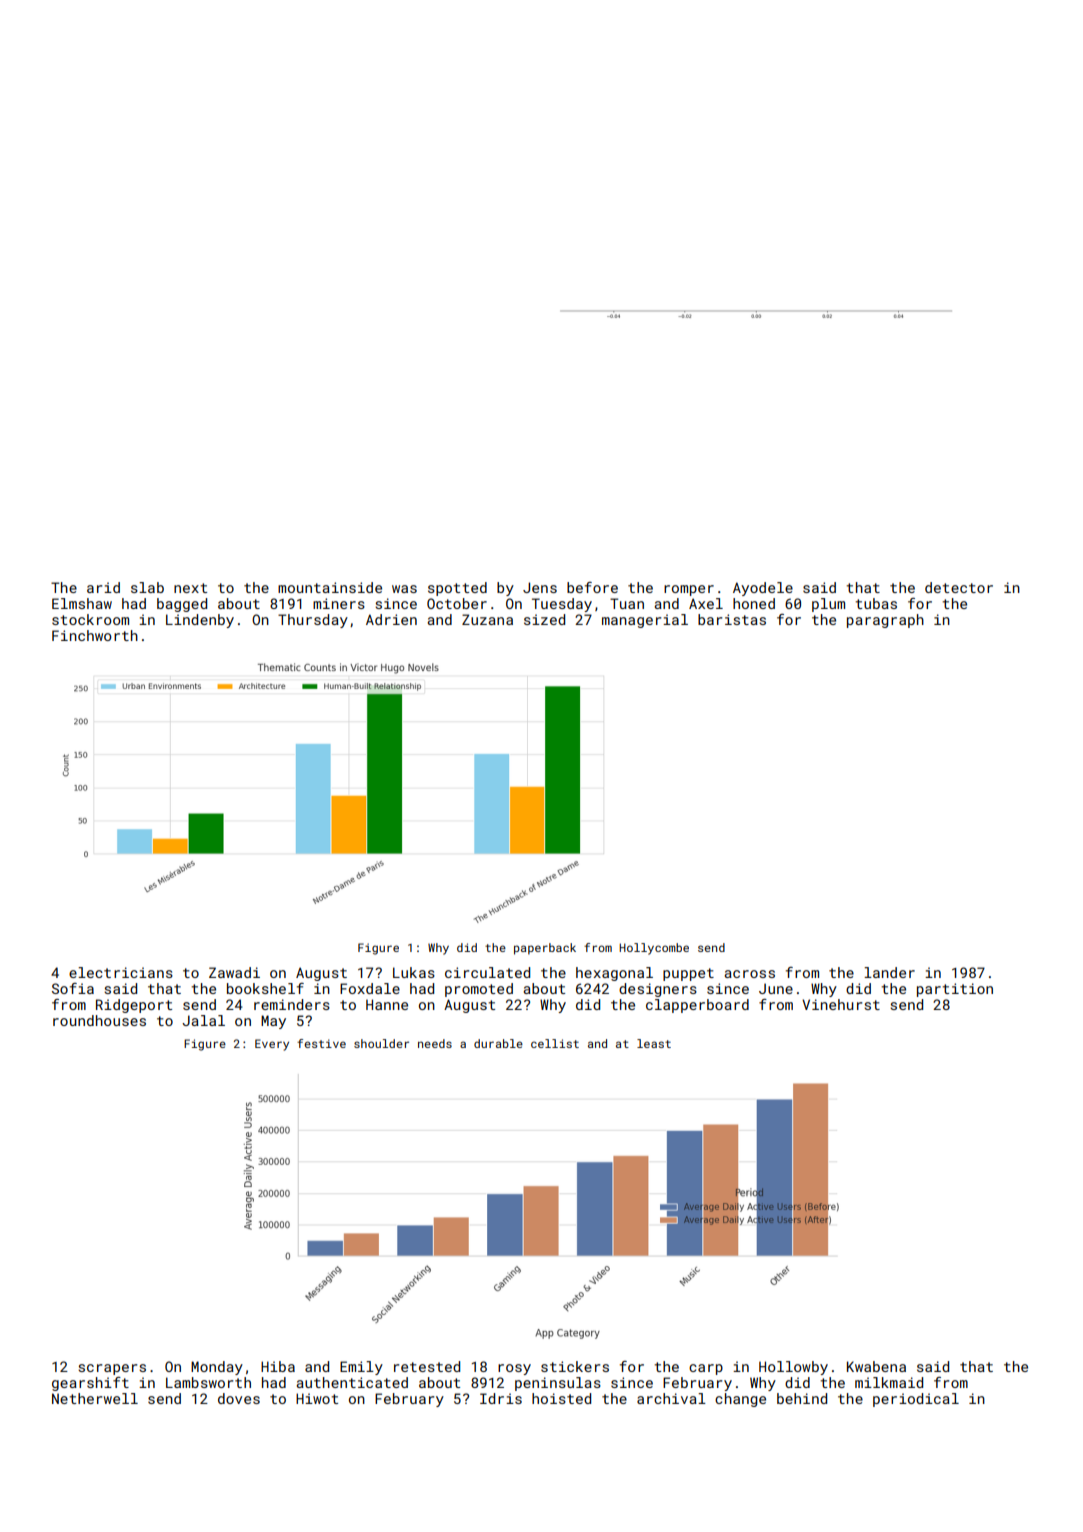 The image size is (1083, 1532). Describe the element at coordinates (272, 1045) in the document. I see `Every` at that location.
